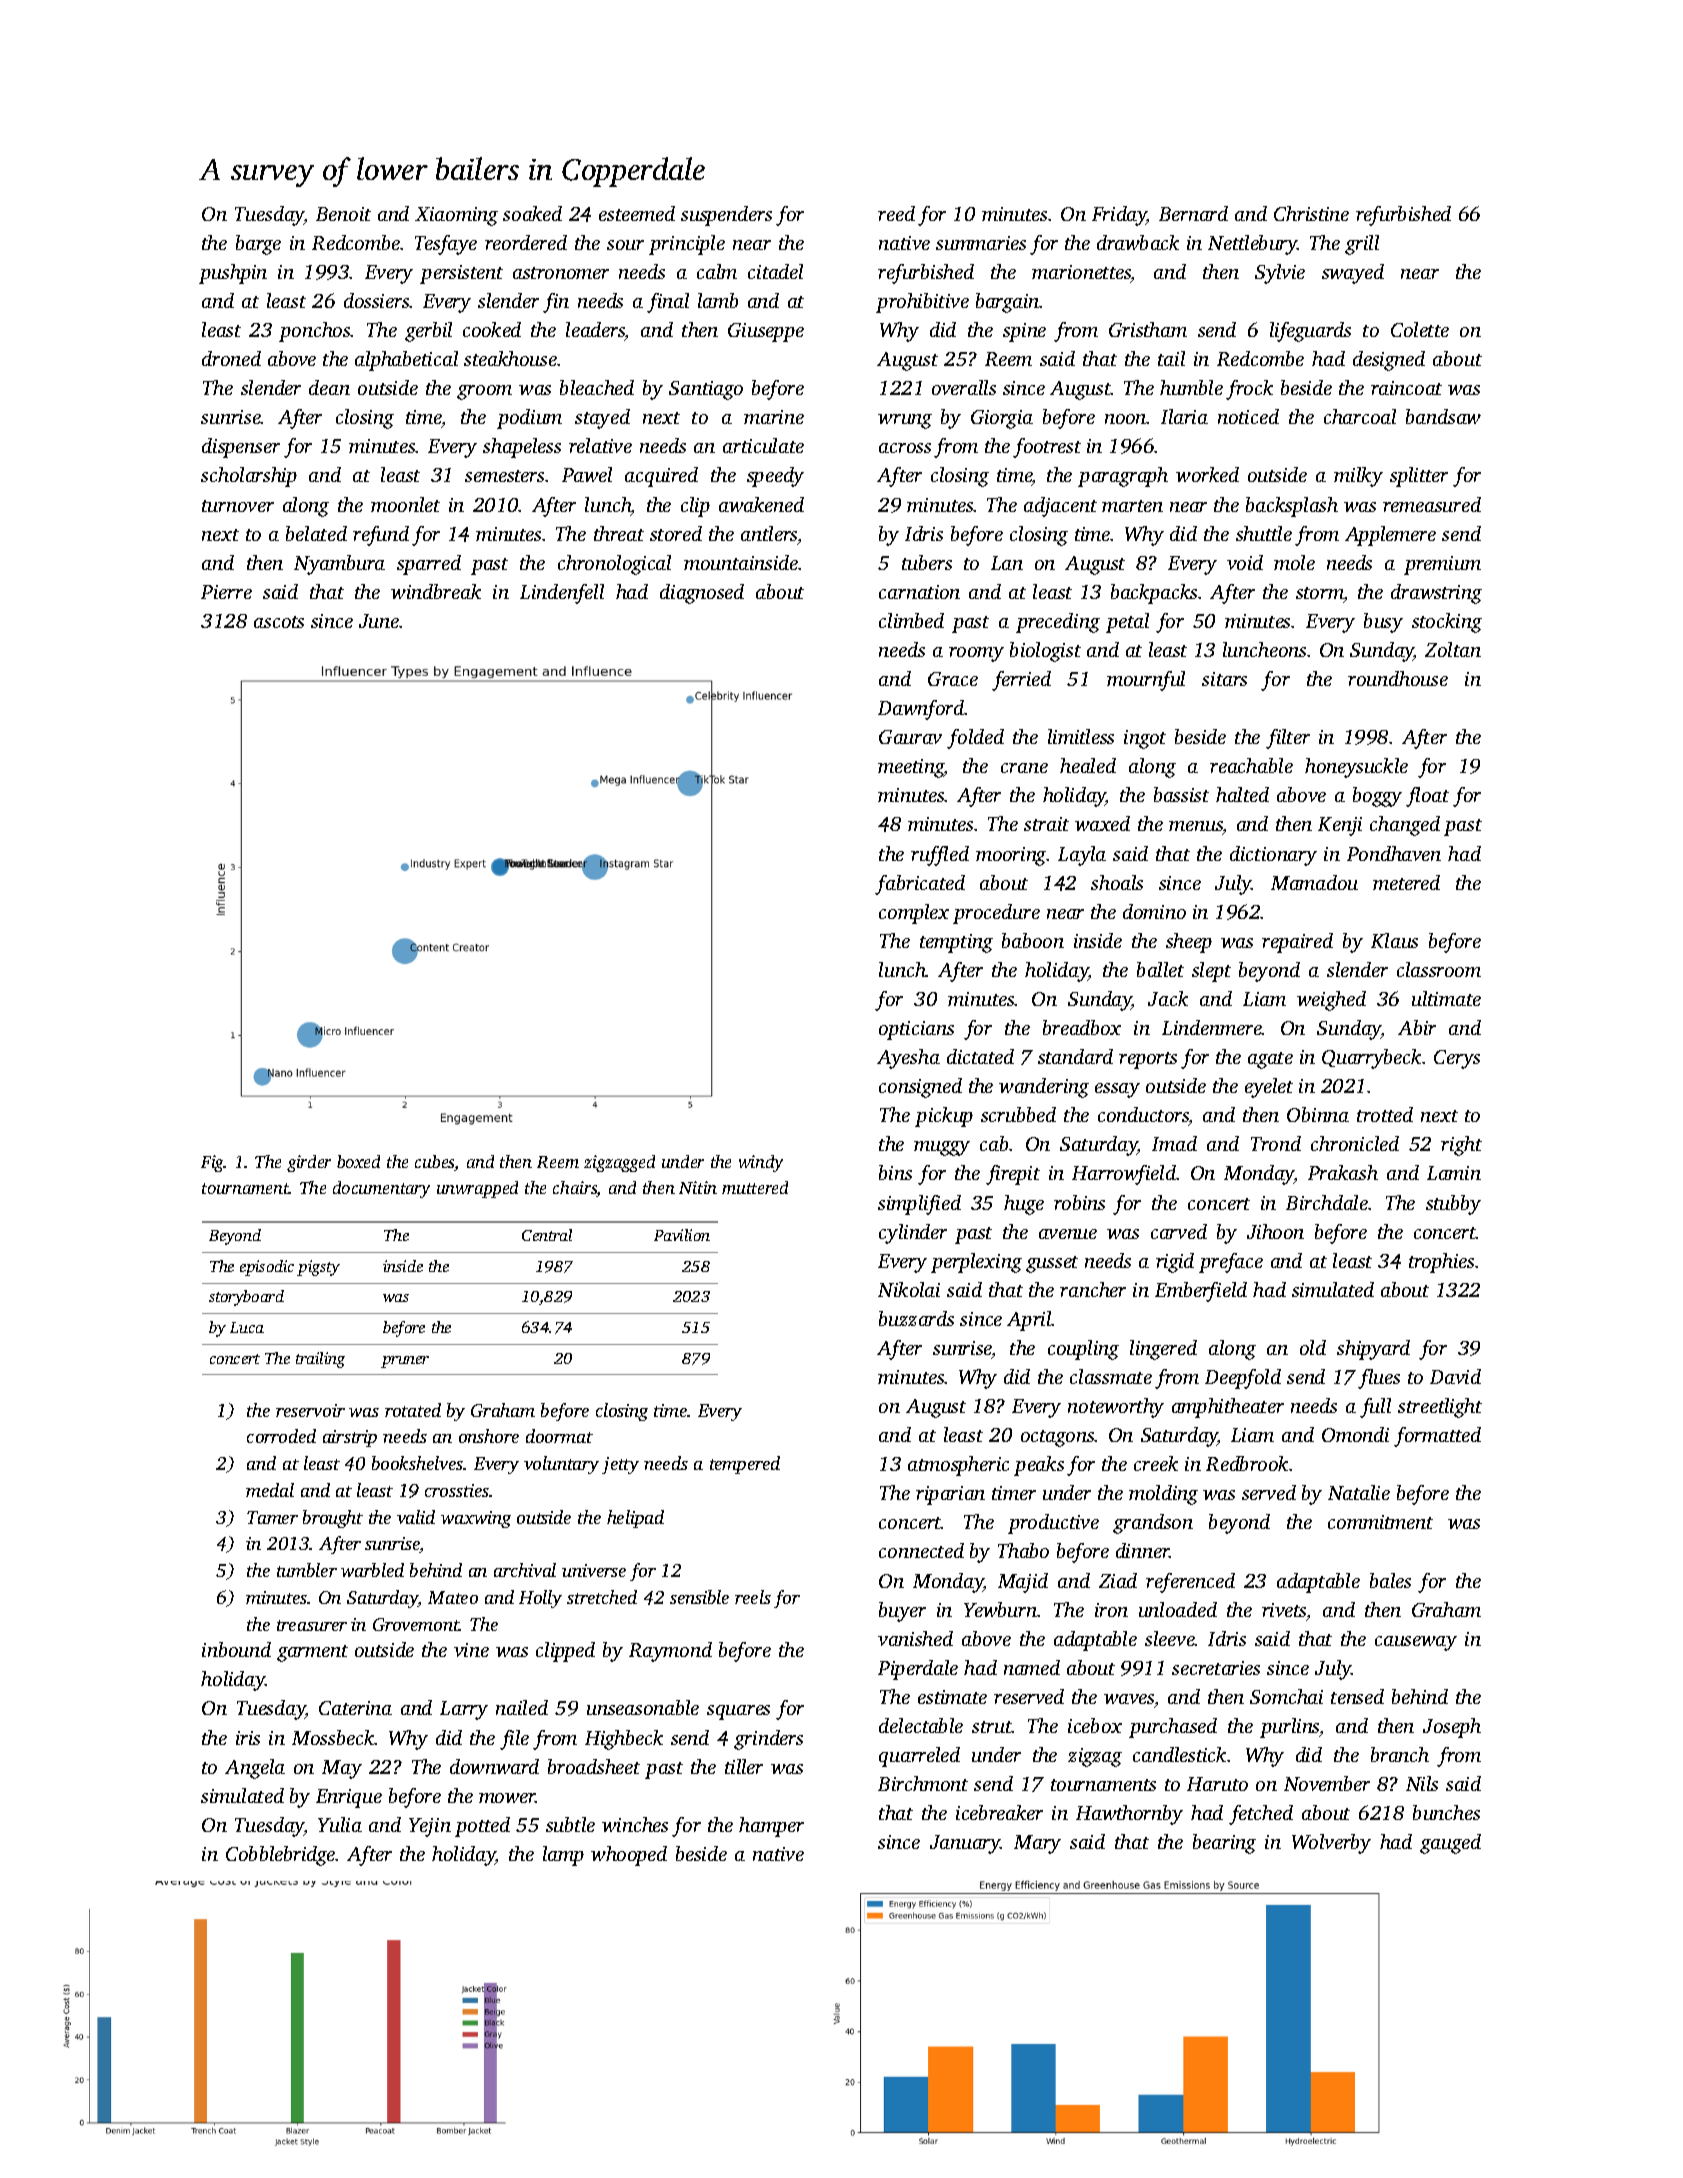 Image resolution: width=1683 pixels, height=2178 pixels. Describe the element at coordinates (1340, 826) in the screenshot. I see `Kenji` at that location.
